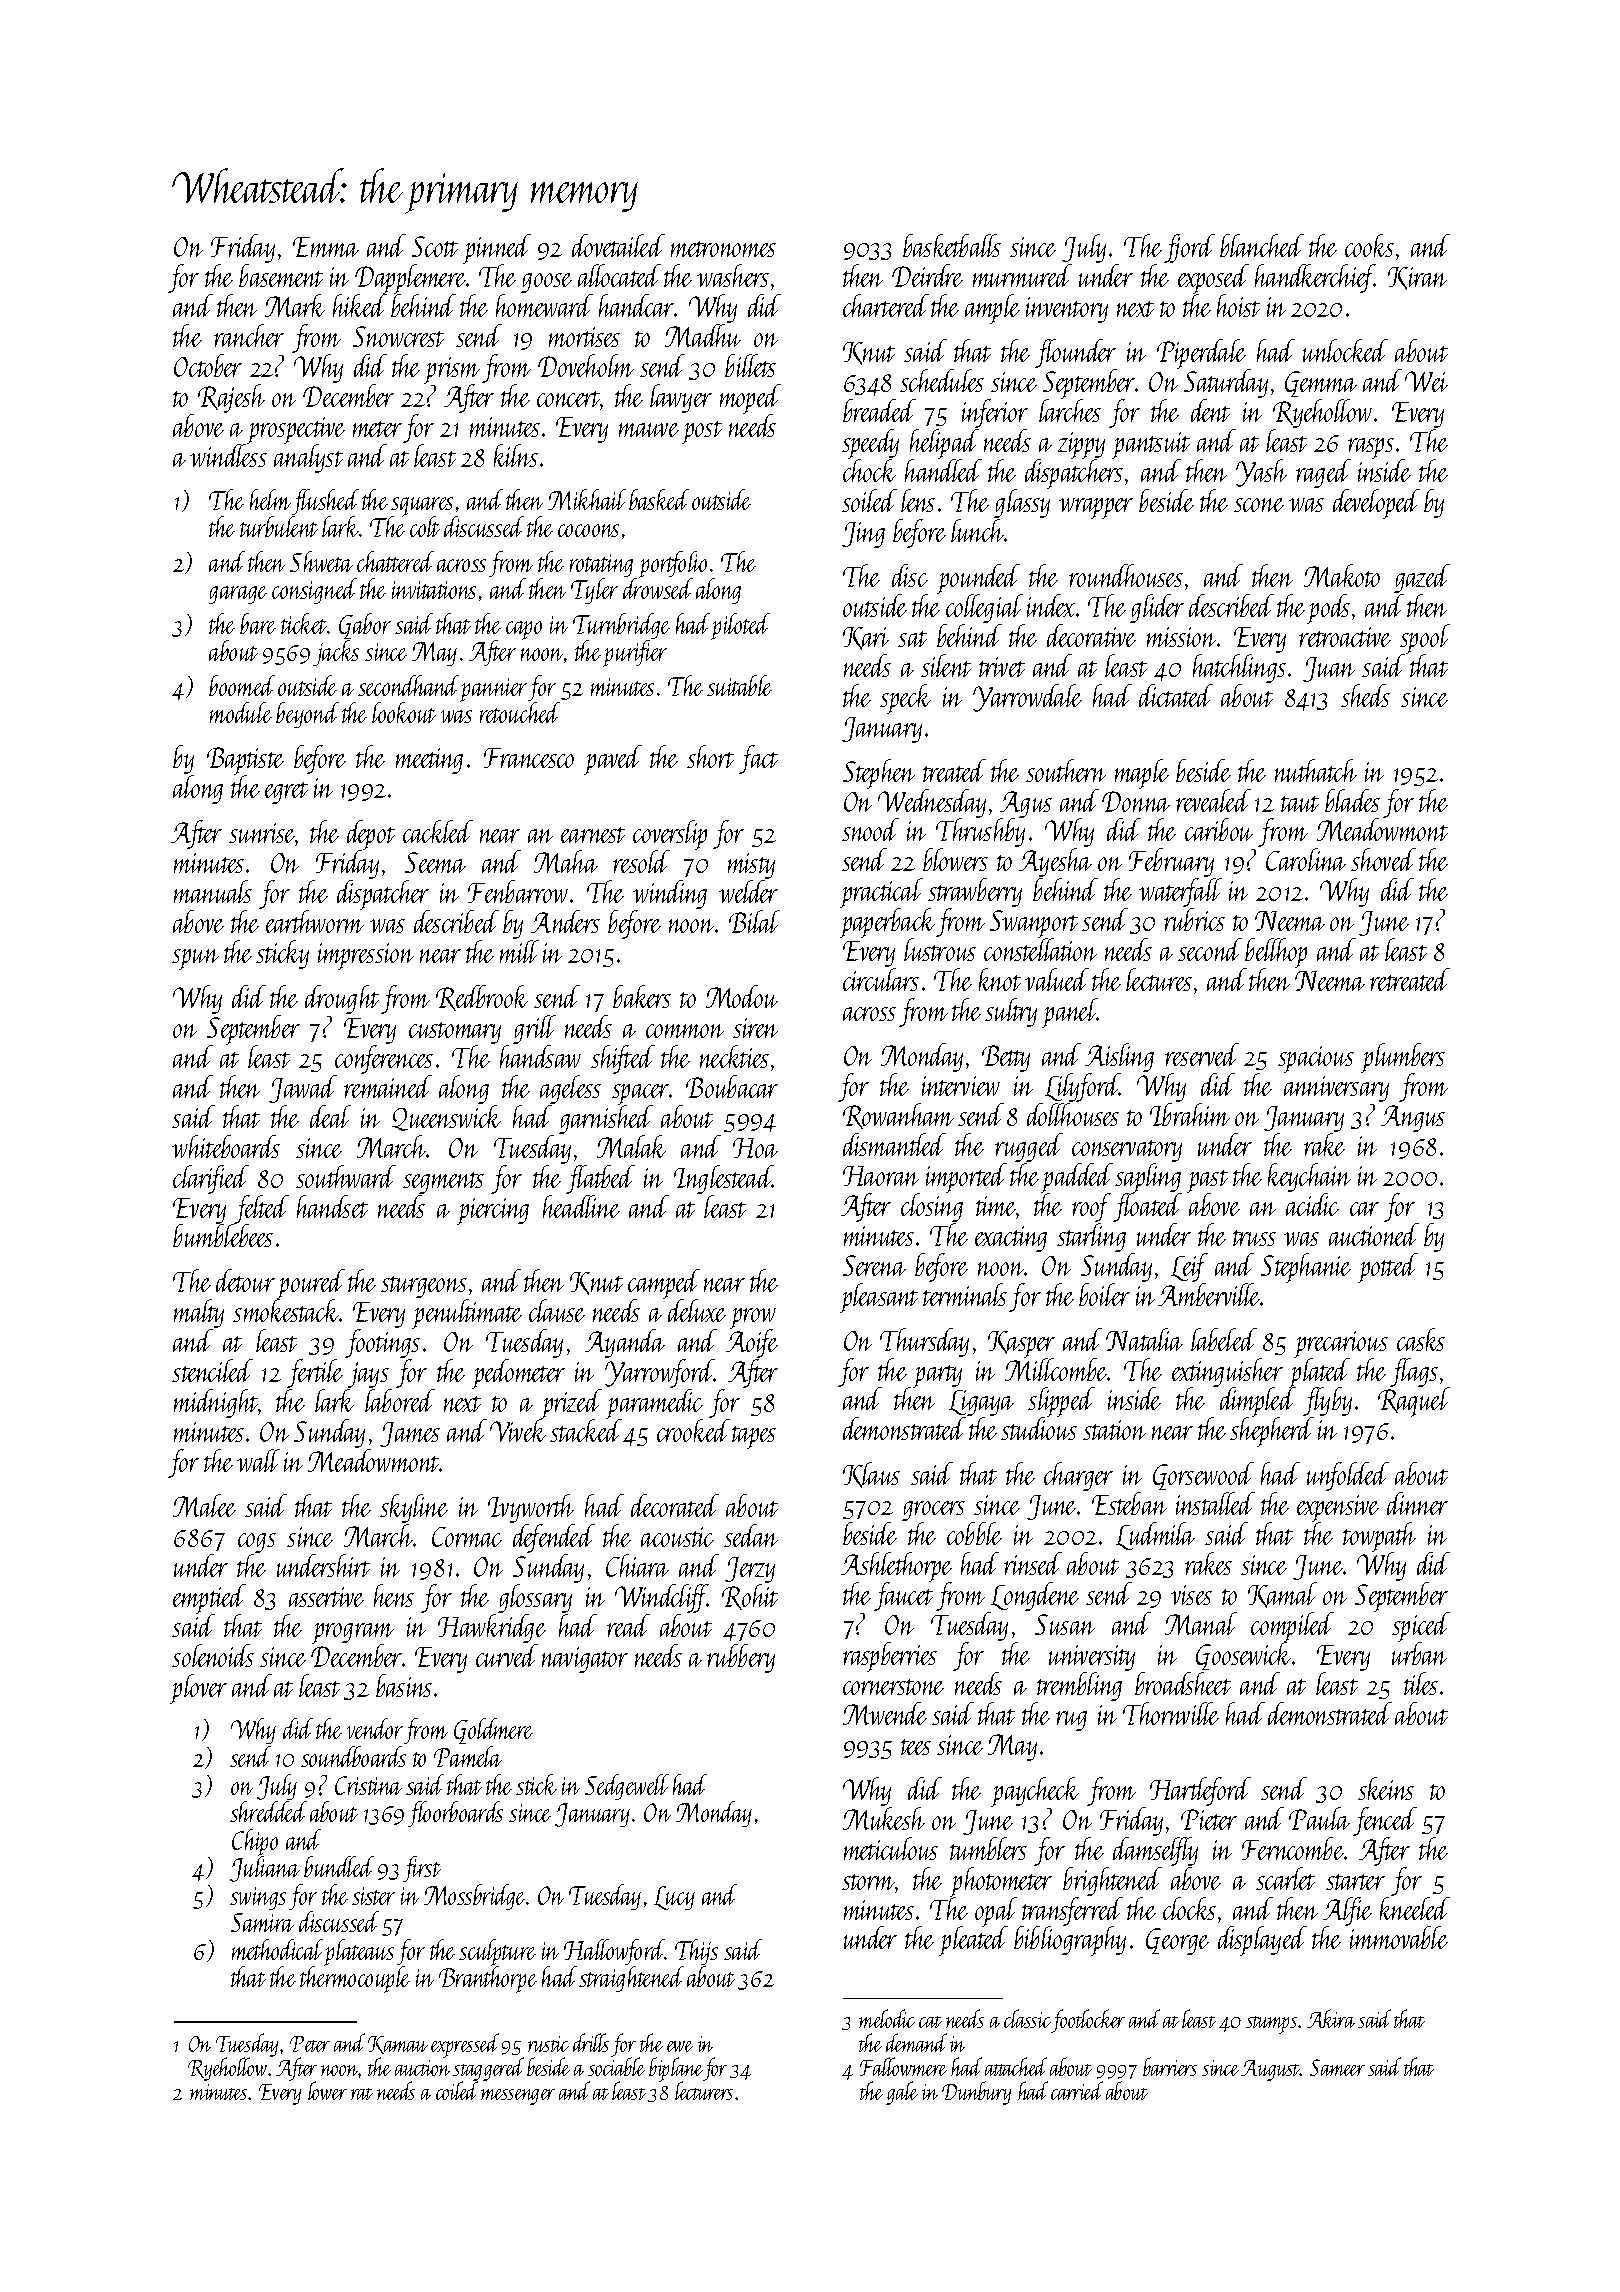 This screenshot has width=1620, height=2292. What do you see at coordinates (685, 1031) in the screenshot?
I see `common` at bounding box center [685, 1031].
